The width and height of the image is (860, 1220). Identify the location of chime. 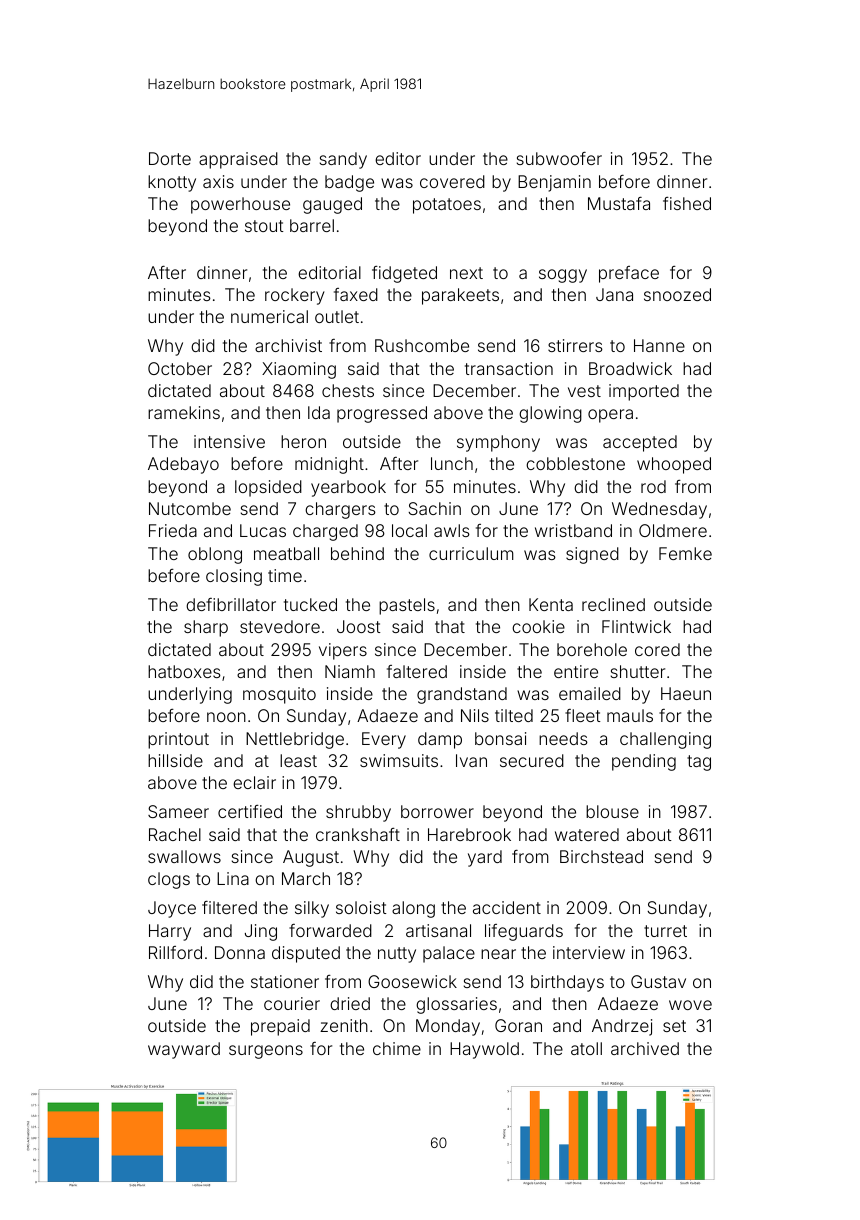
(397, 1048).
